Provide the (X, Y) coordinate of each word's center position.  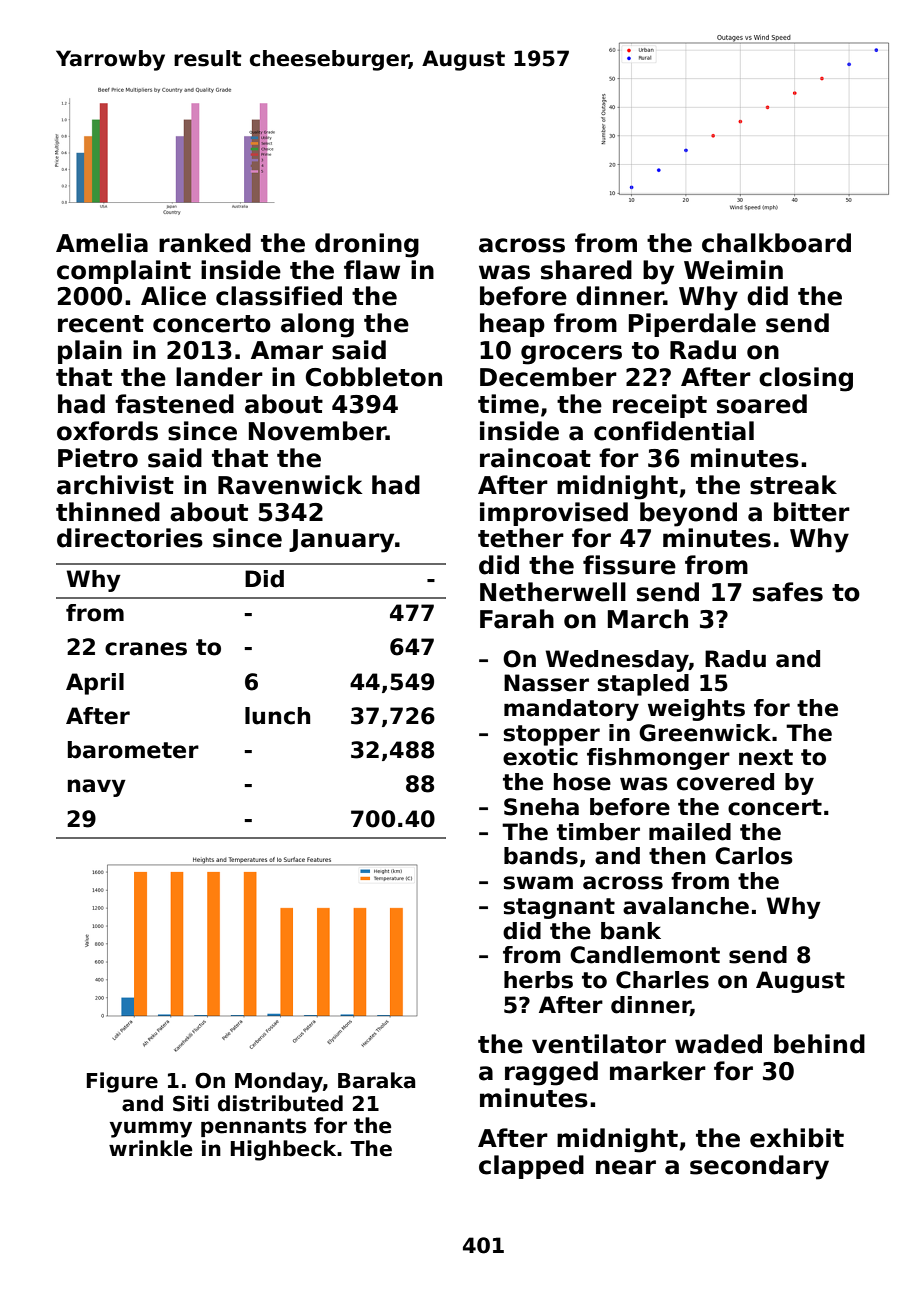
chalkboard (776, 243)
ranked (205, 243)
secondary (759, 1167)
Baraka (376, 1080)
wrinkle (150, 1148)
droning (367, 245)
